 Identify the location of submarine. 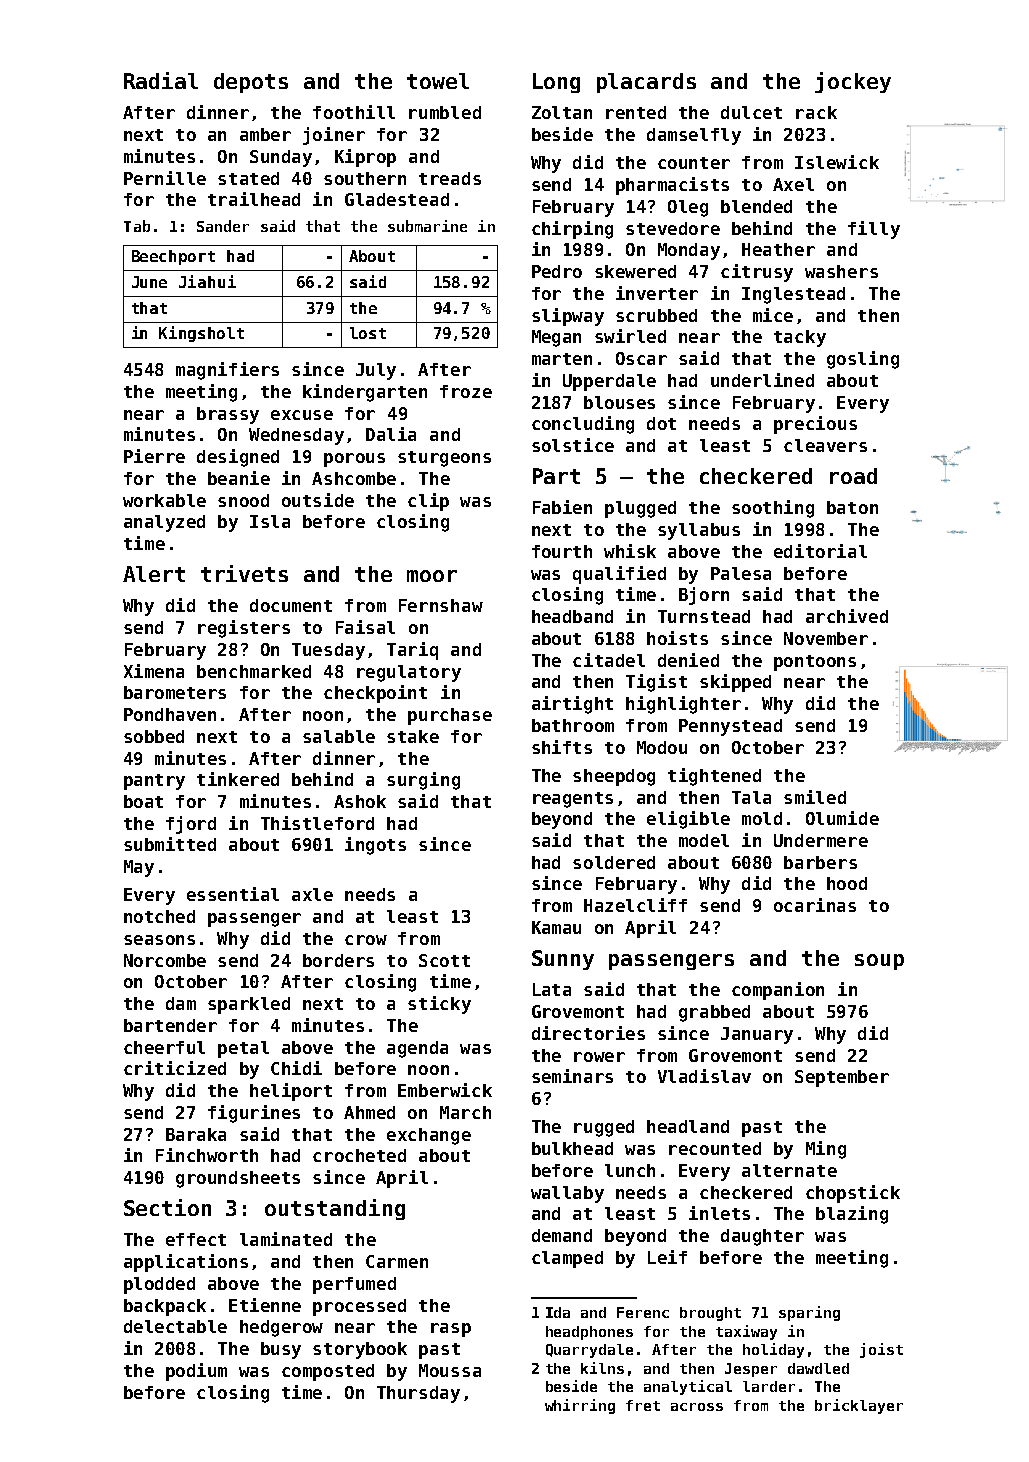
(427, 226).
